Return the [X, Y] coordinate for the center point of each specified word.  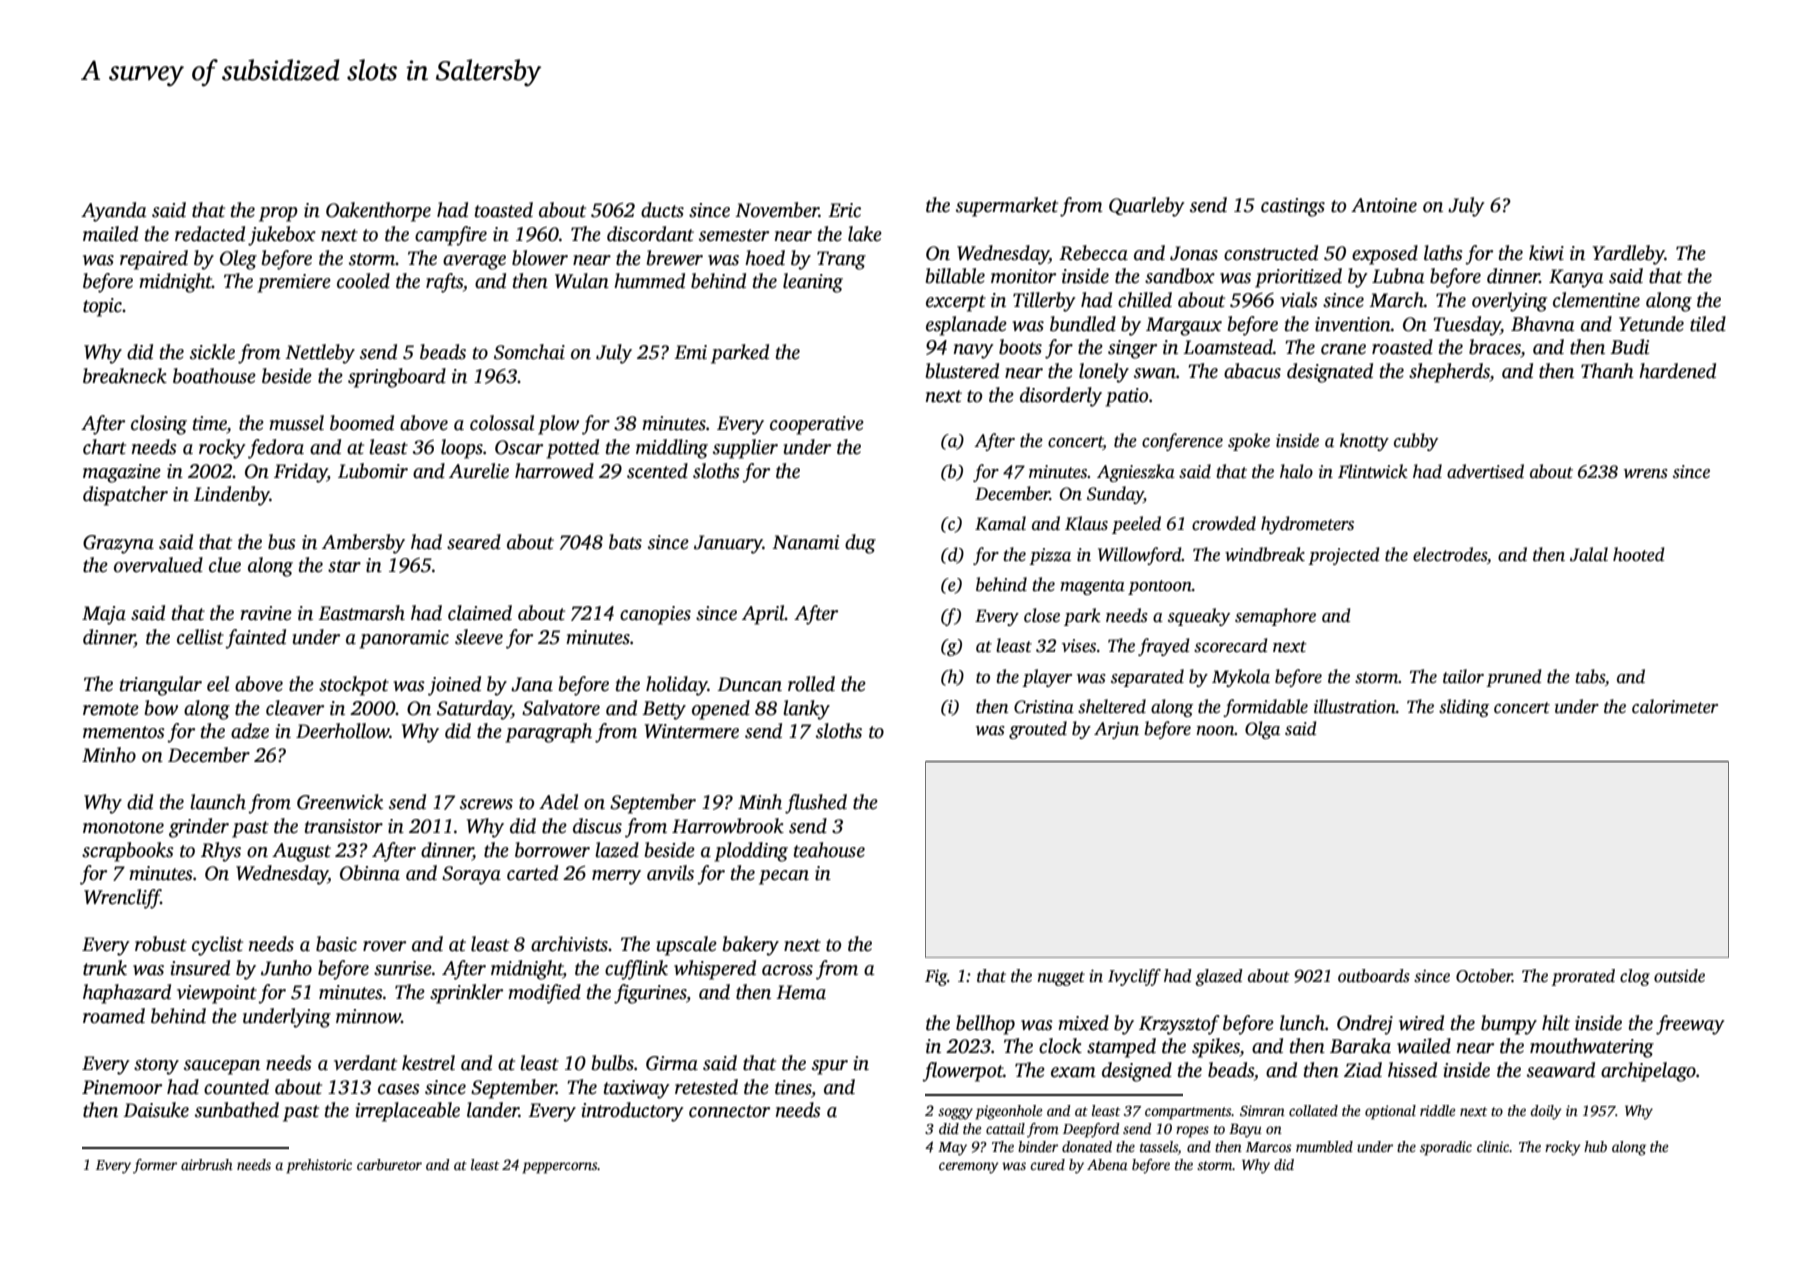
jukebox [282, 236]
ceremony [969, 1168]
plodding [751, 852]
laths [1443, 253]
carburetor [389, 1164]
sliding [1464, 708]
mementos [124, 732]
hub [1595, 1146]
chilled [1145, 300]
